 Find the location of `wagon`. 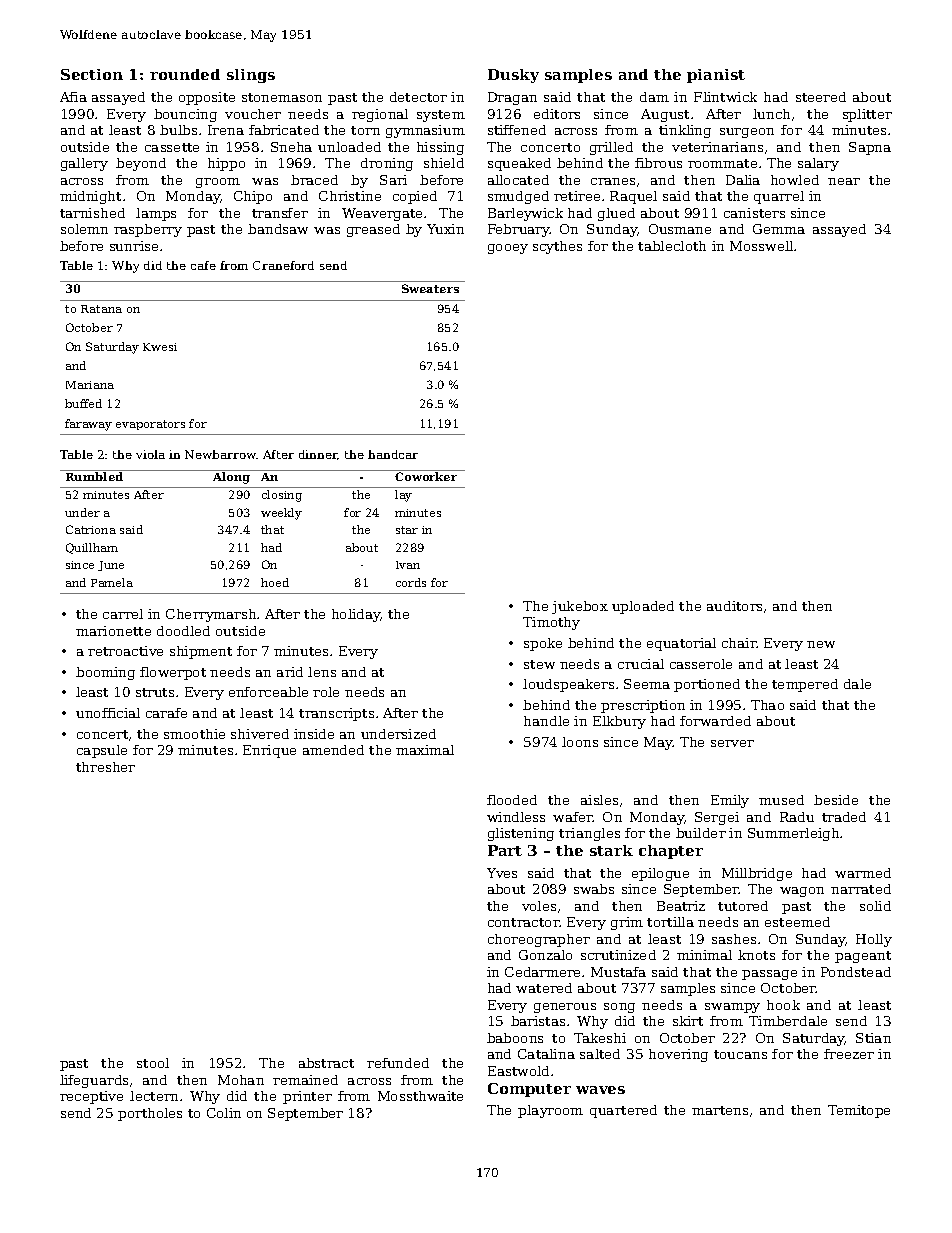

wagon is located at coordinates (802, 892).
